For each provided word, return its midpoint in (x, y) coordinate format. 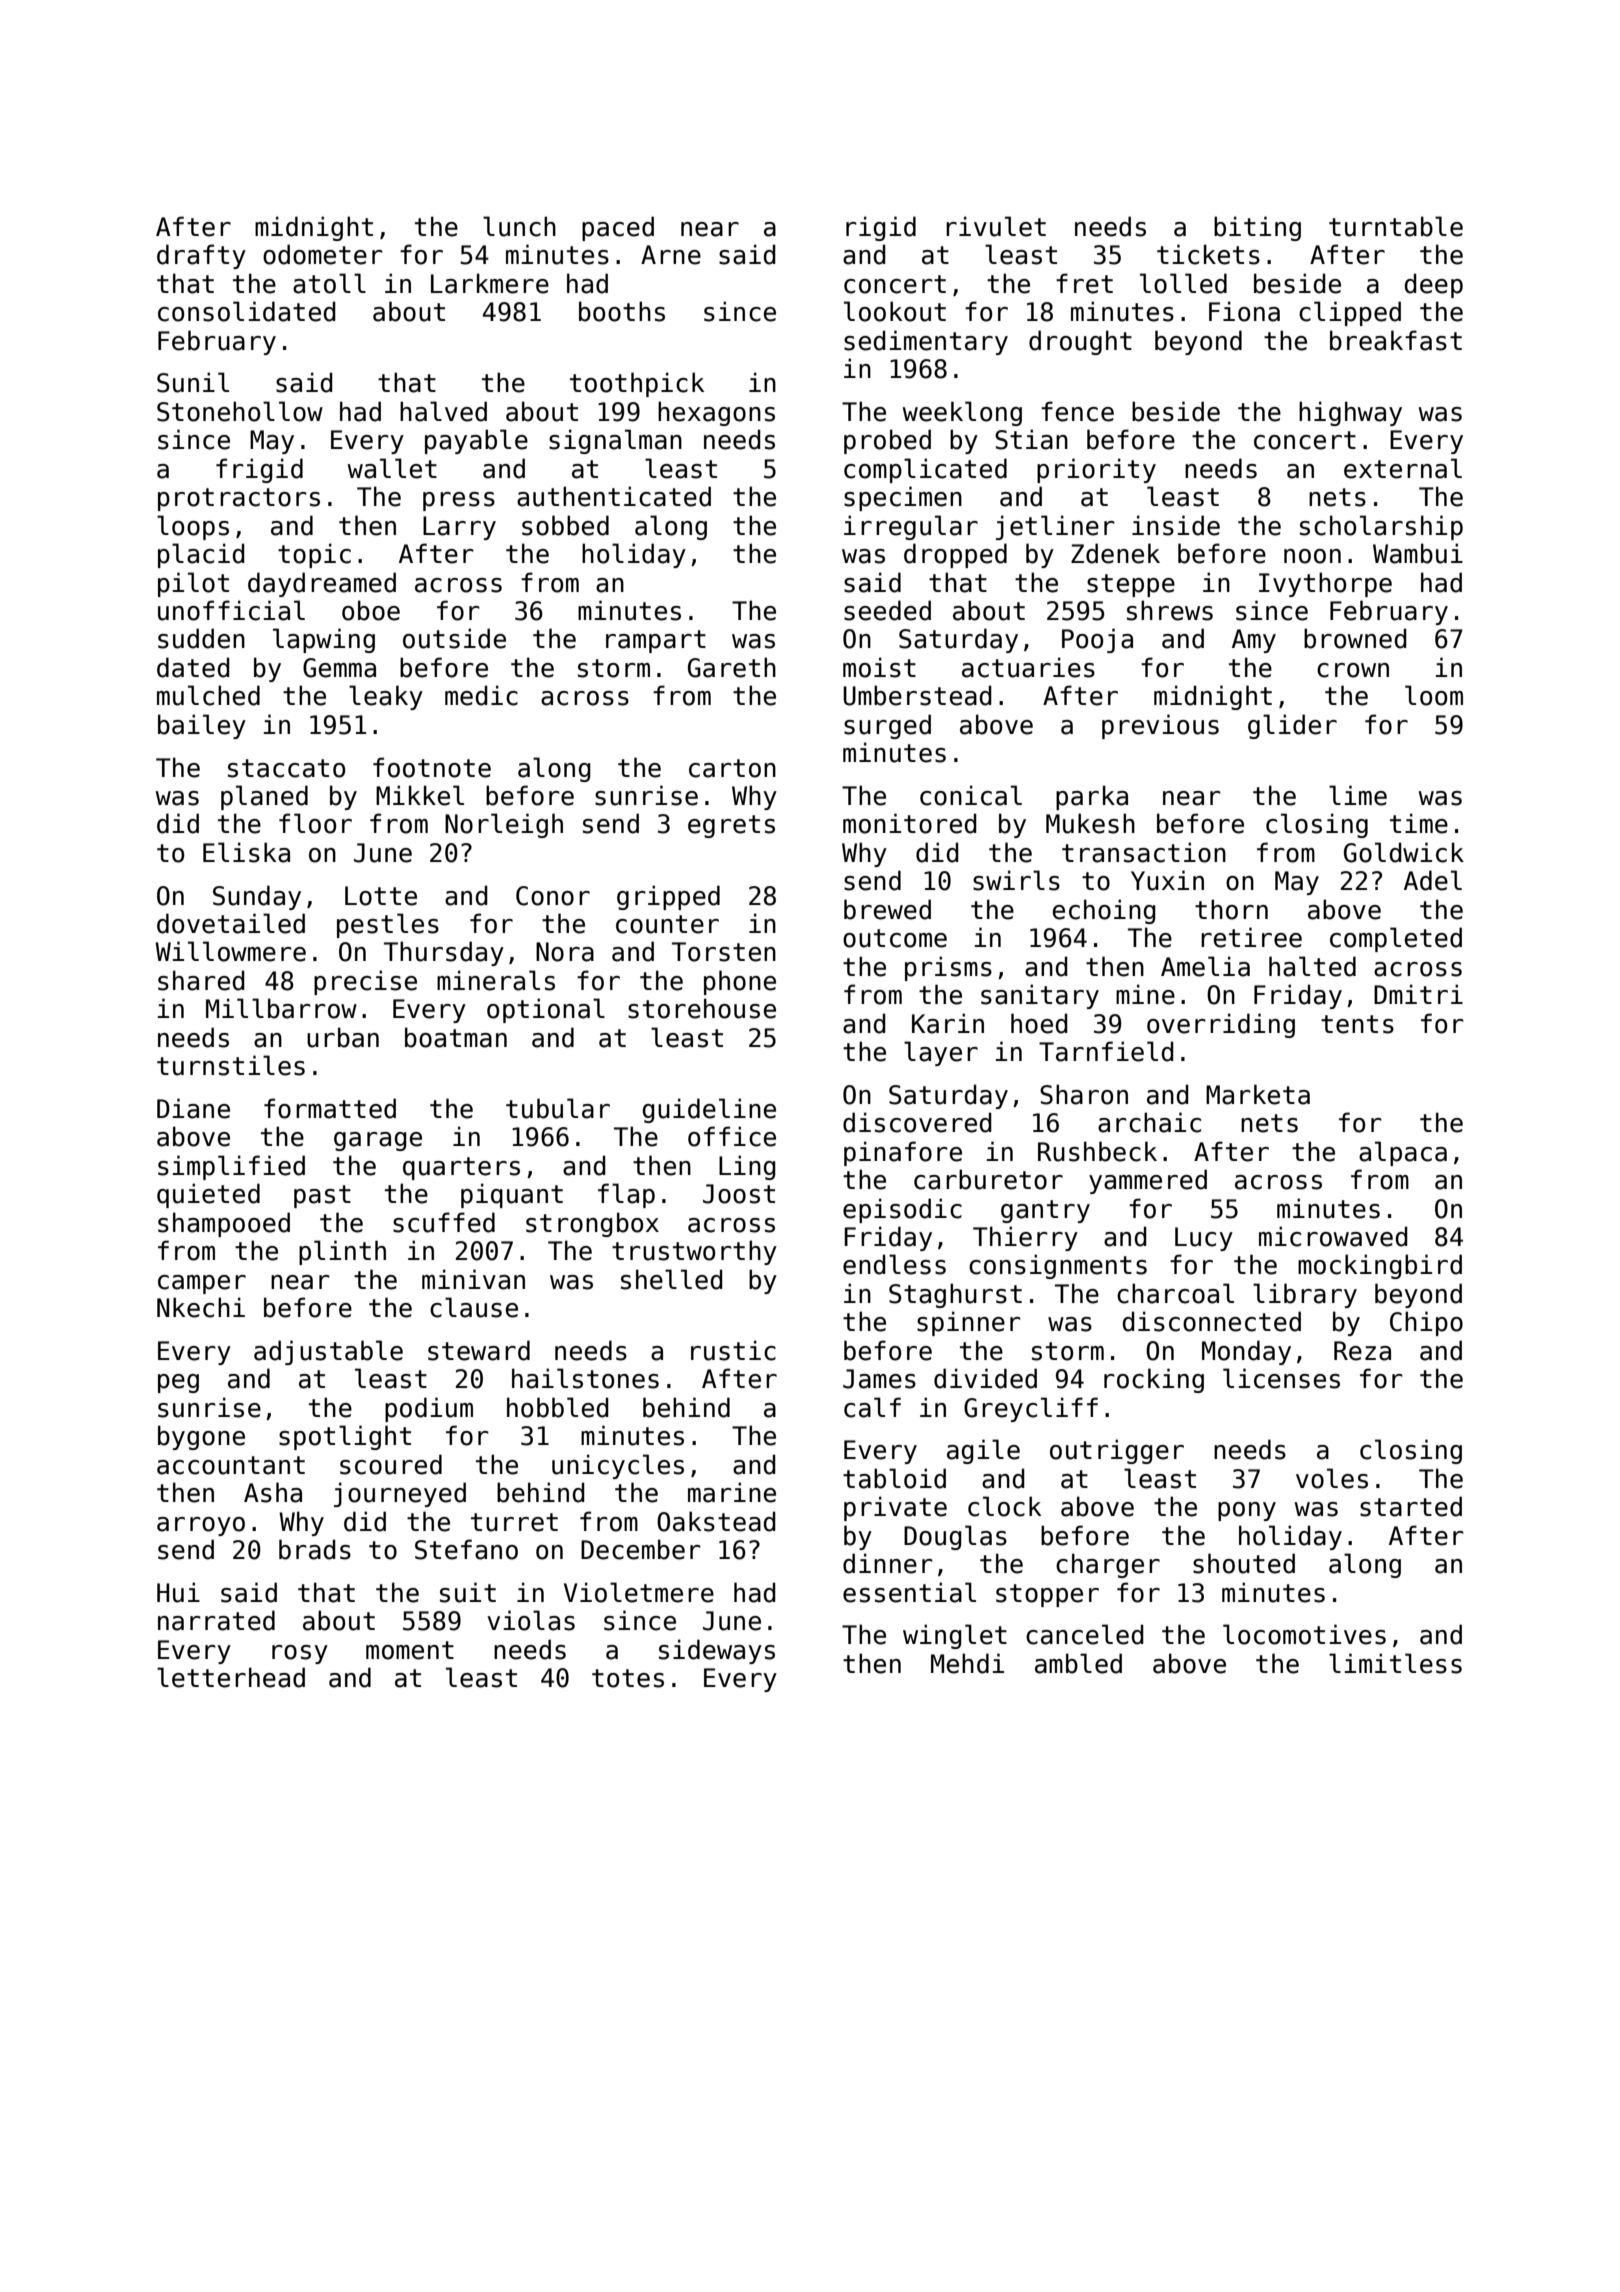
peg (178, 1383)
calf (872, 1407)
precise (365, 982)
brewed (887, 909)
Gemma (339, 668)
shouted (1244, 1563)
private (895, 1508)
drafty (201, 256)
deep (1434, 285)
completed (1396, 939)
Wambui (1418, 553)
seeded (887, 610)
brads (315, 1549)
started (1411, 1506)
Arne (671, 255)
